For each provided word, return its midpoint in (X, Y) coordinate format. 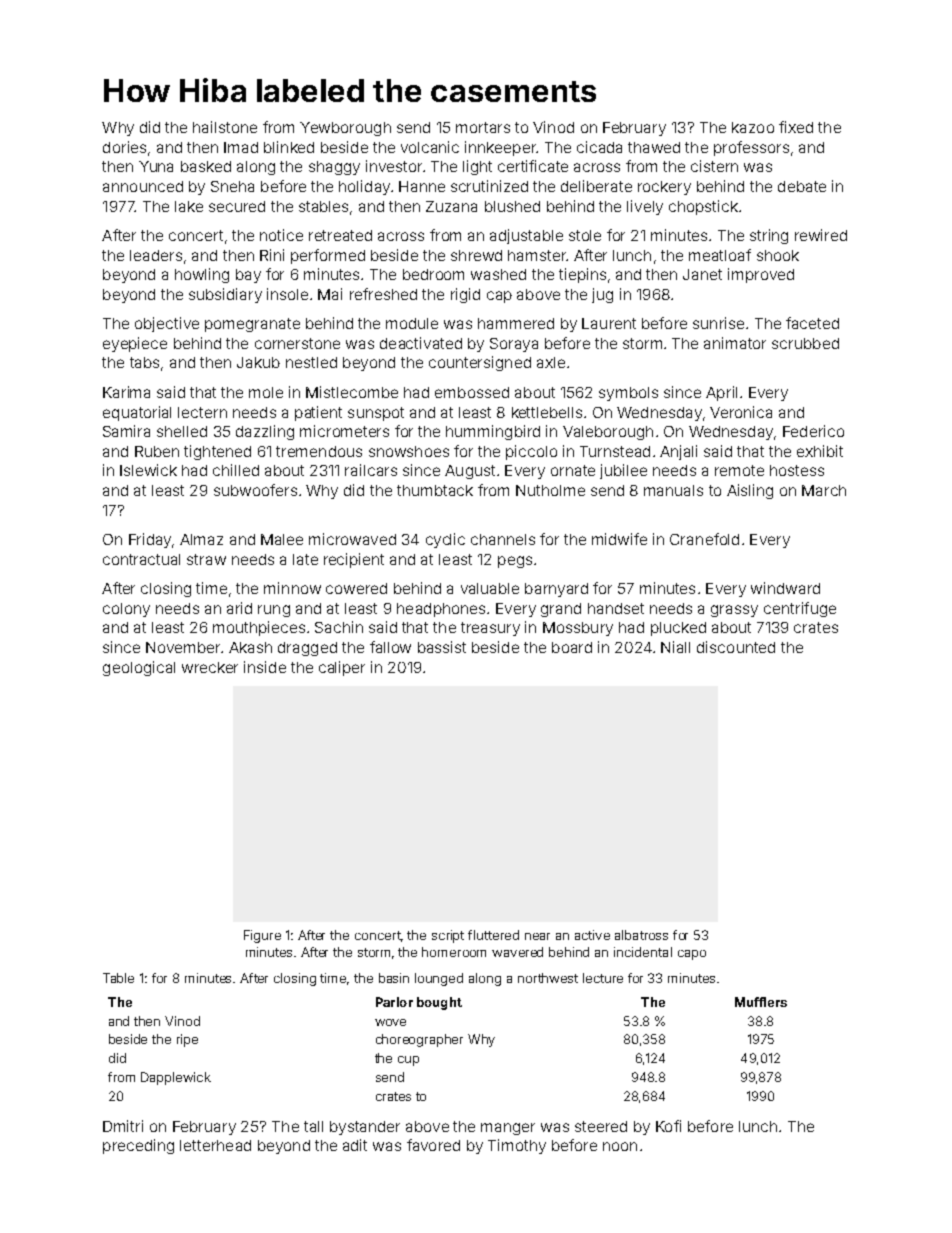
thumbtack (435, 490)
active (592, 935)
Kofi (668, 1126)
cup (408, 1061)
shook (778, 255)
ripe (187, 1040)
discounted (736, 647)
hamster (537, 255)
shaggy (334, 168)
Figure (262, 936)
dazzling (265, 432)
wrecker (210, 667)
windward (785, 588)
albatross (641, 935)
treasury (490, 629)
